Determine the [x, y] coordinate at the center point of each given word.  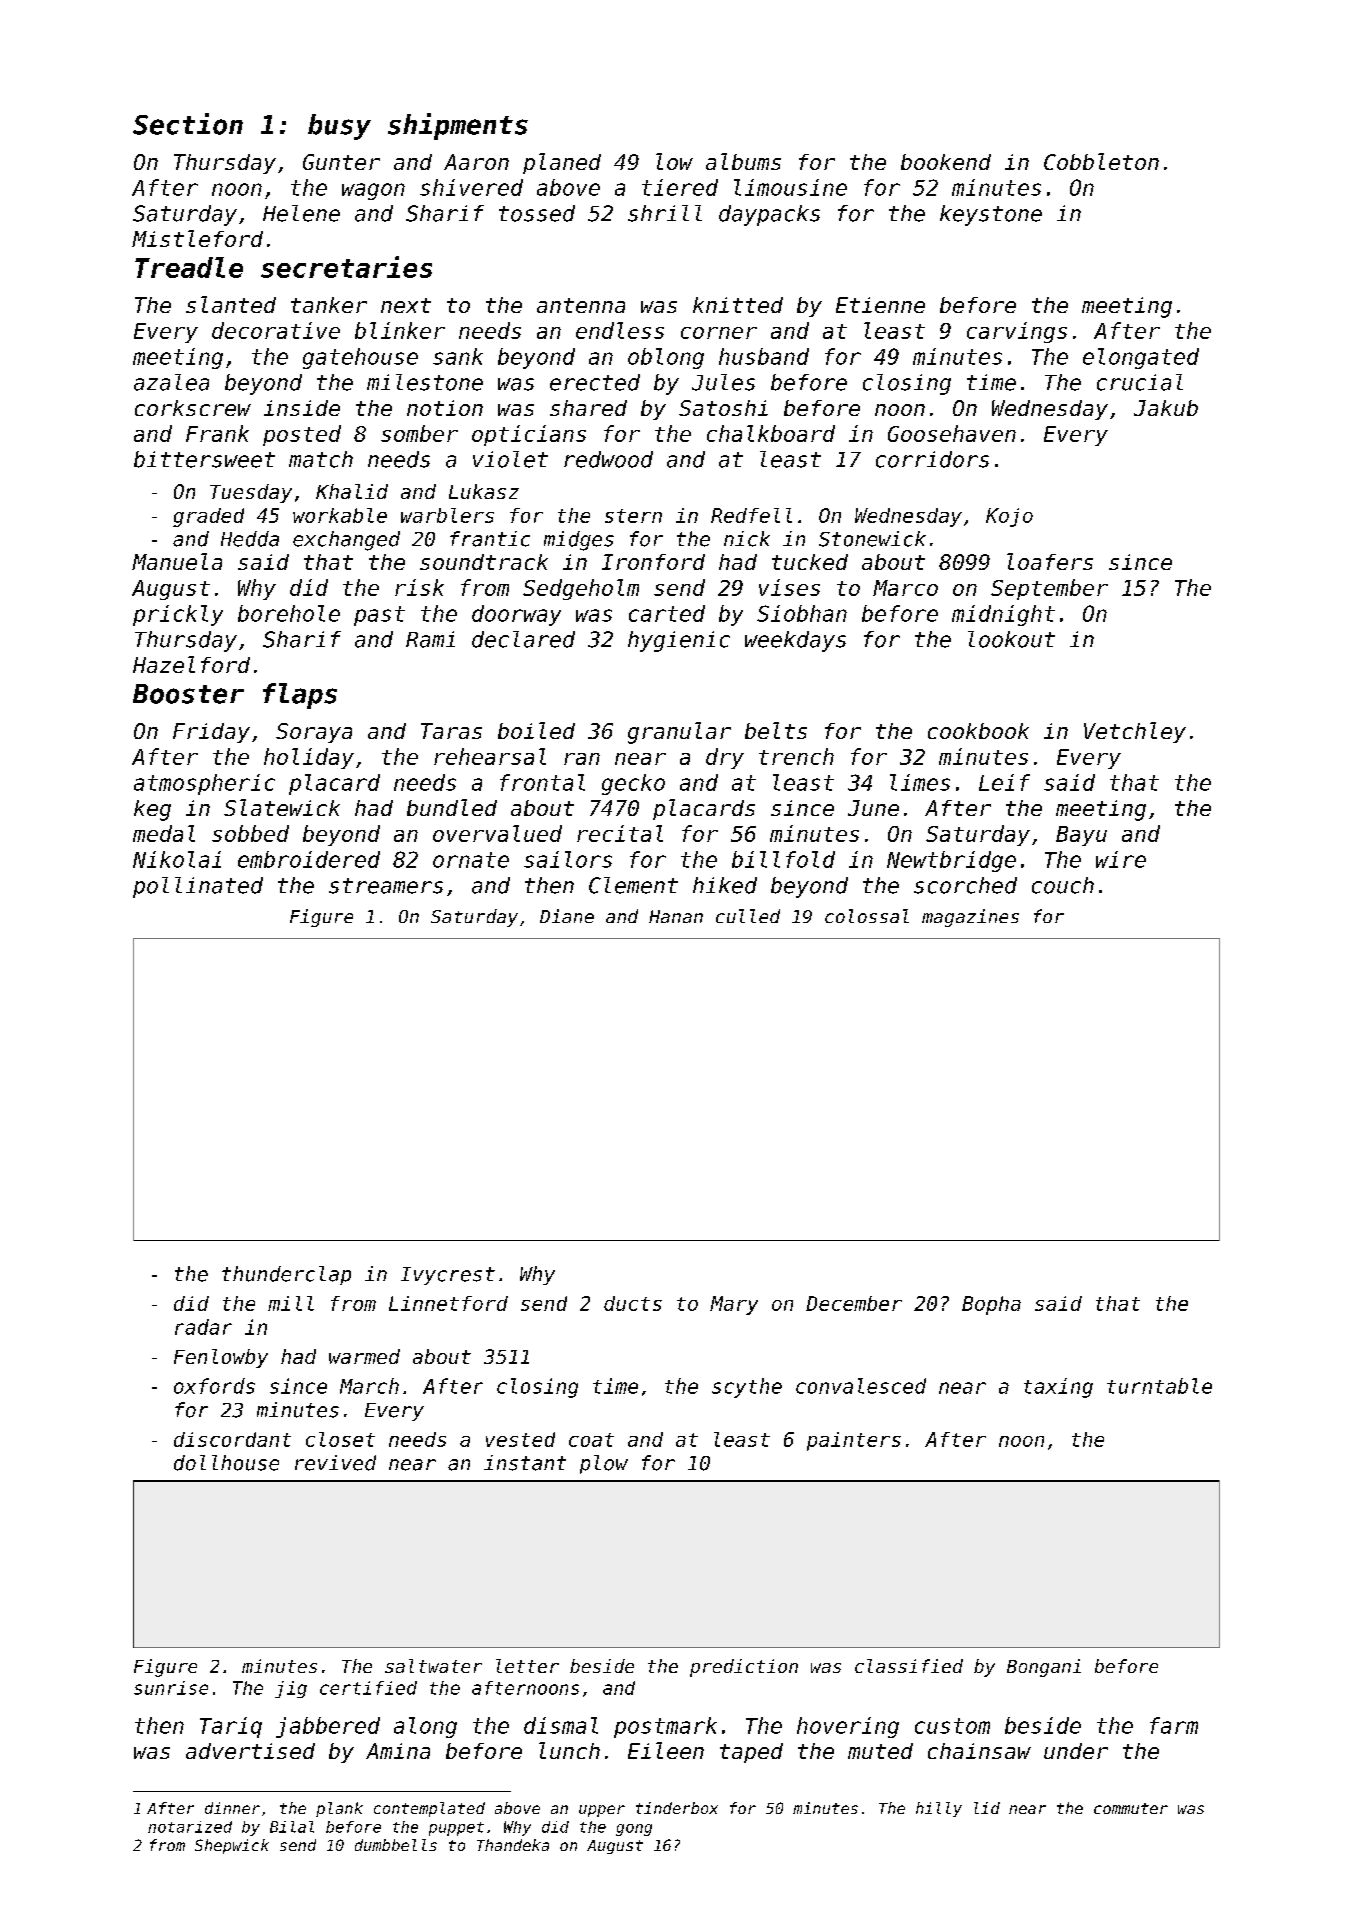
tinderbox [677, 1808]
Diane [567, 916]
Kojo [1009, 517]
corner [719, 333]
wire [1121, 859]
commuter [1131, 1808]
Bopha [991, 1305]
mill [291, 1303]
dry [725, 758]
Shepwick [232, 1846]
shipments [458, 126]
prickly [178, 615]
